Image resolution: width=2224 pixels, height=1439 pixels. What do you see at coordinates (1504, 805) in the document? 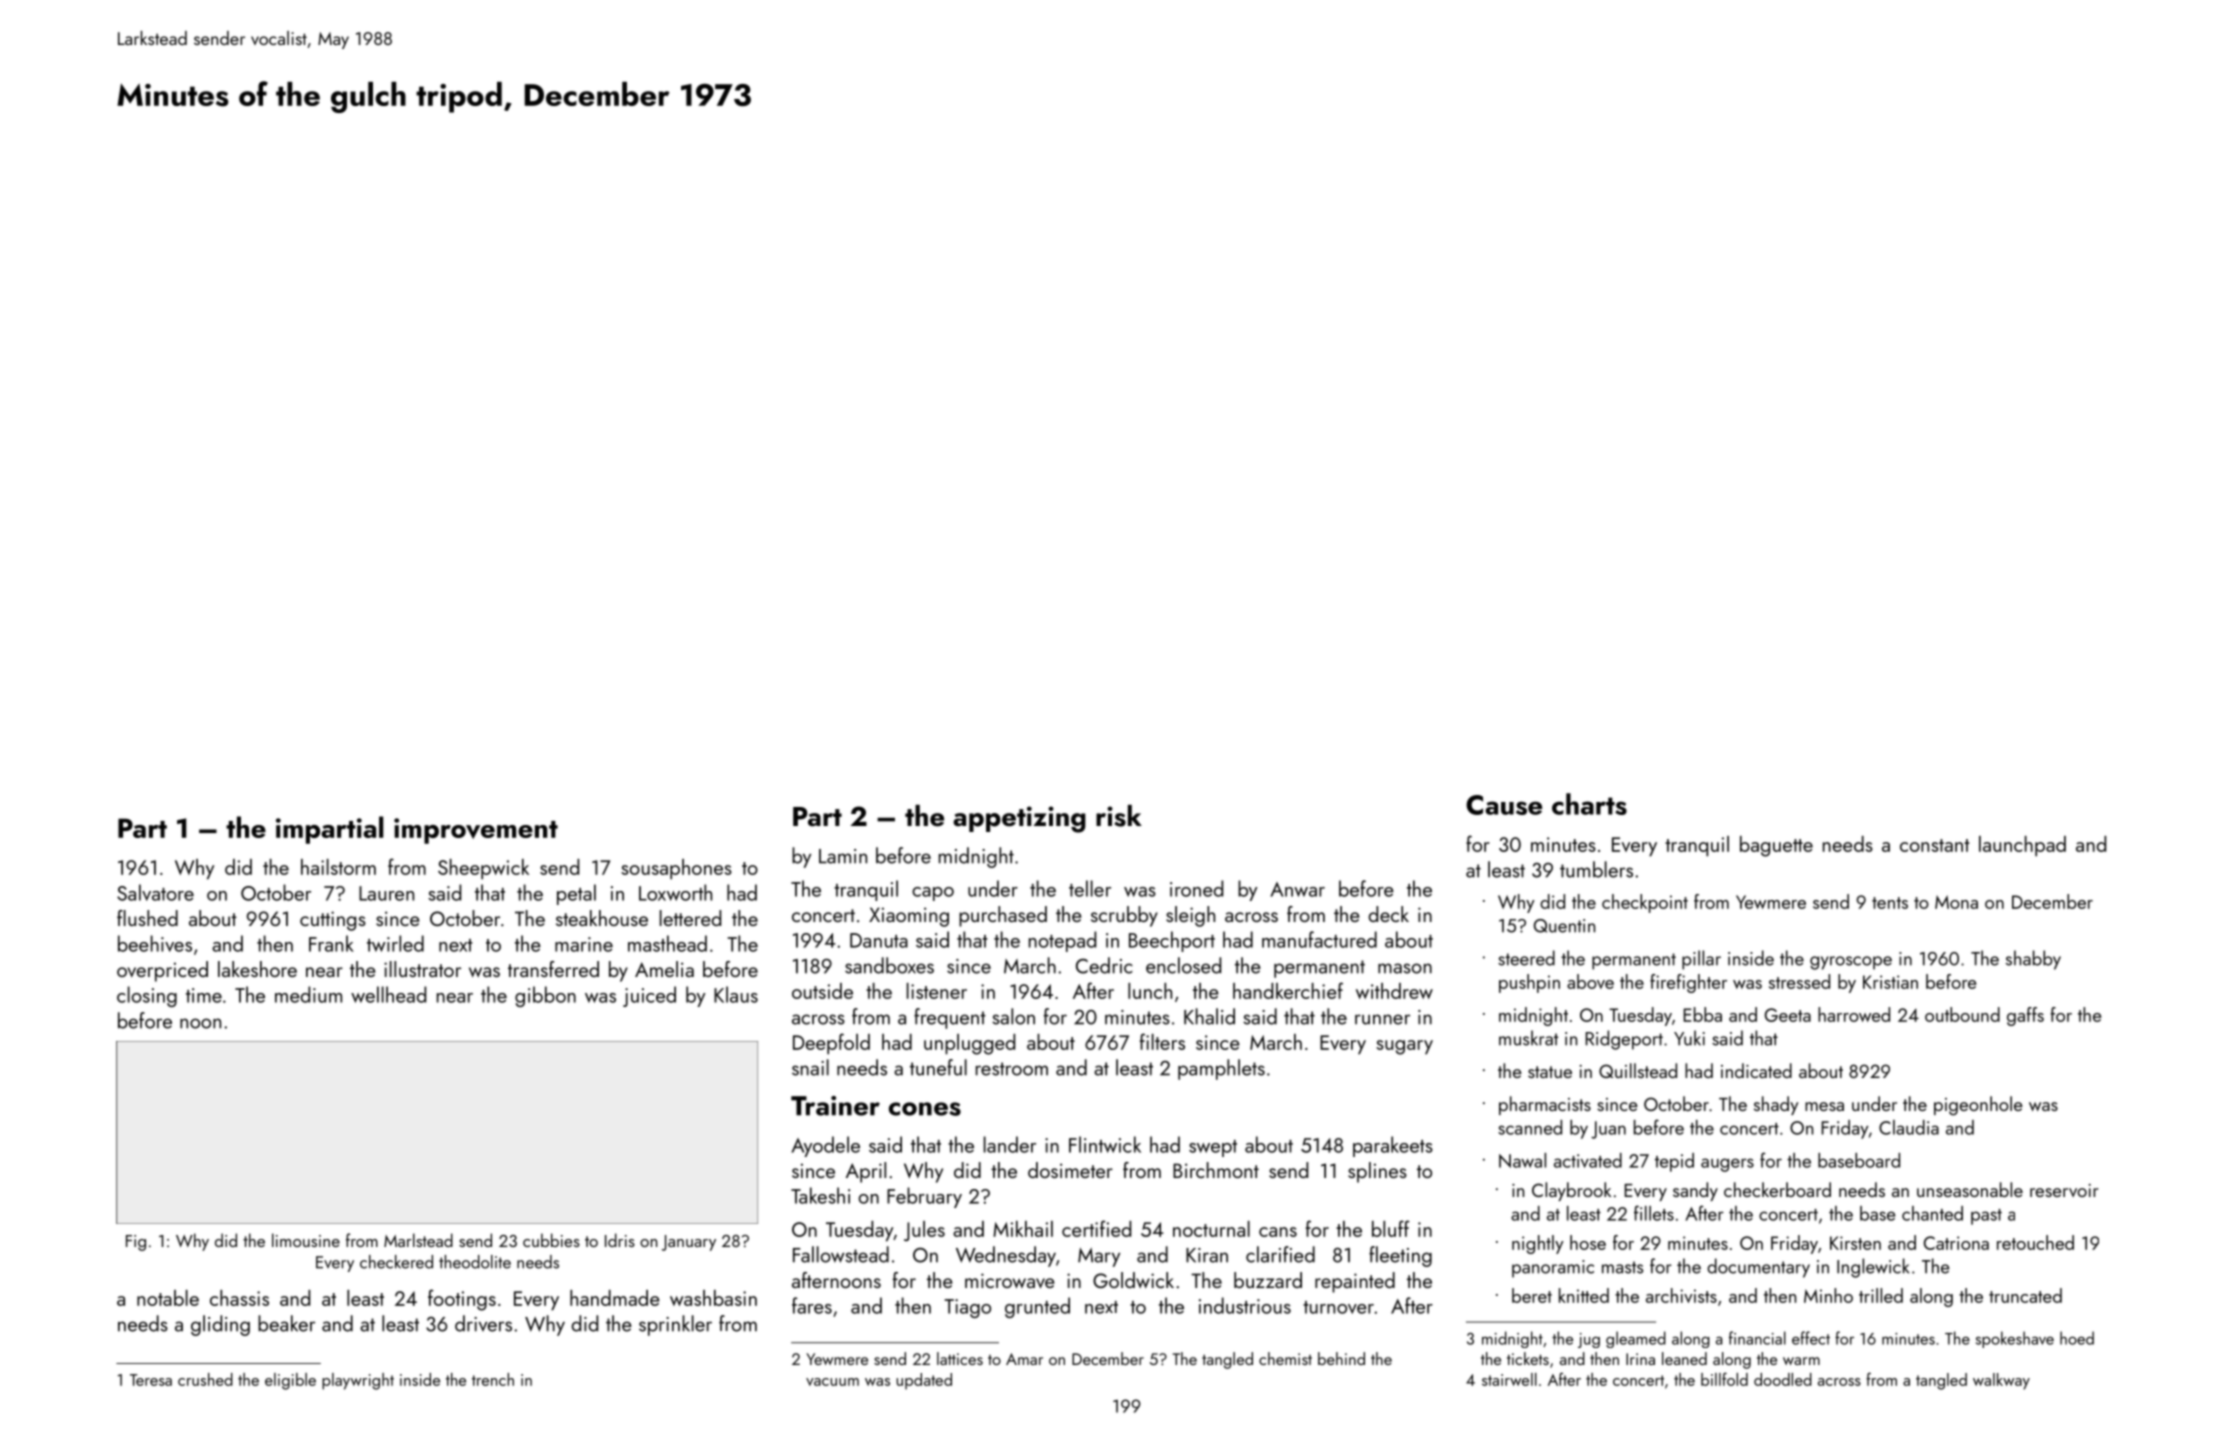
I see `Cause` at bounding box center [1504, 805].
